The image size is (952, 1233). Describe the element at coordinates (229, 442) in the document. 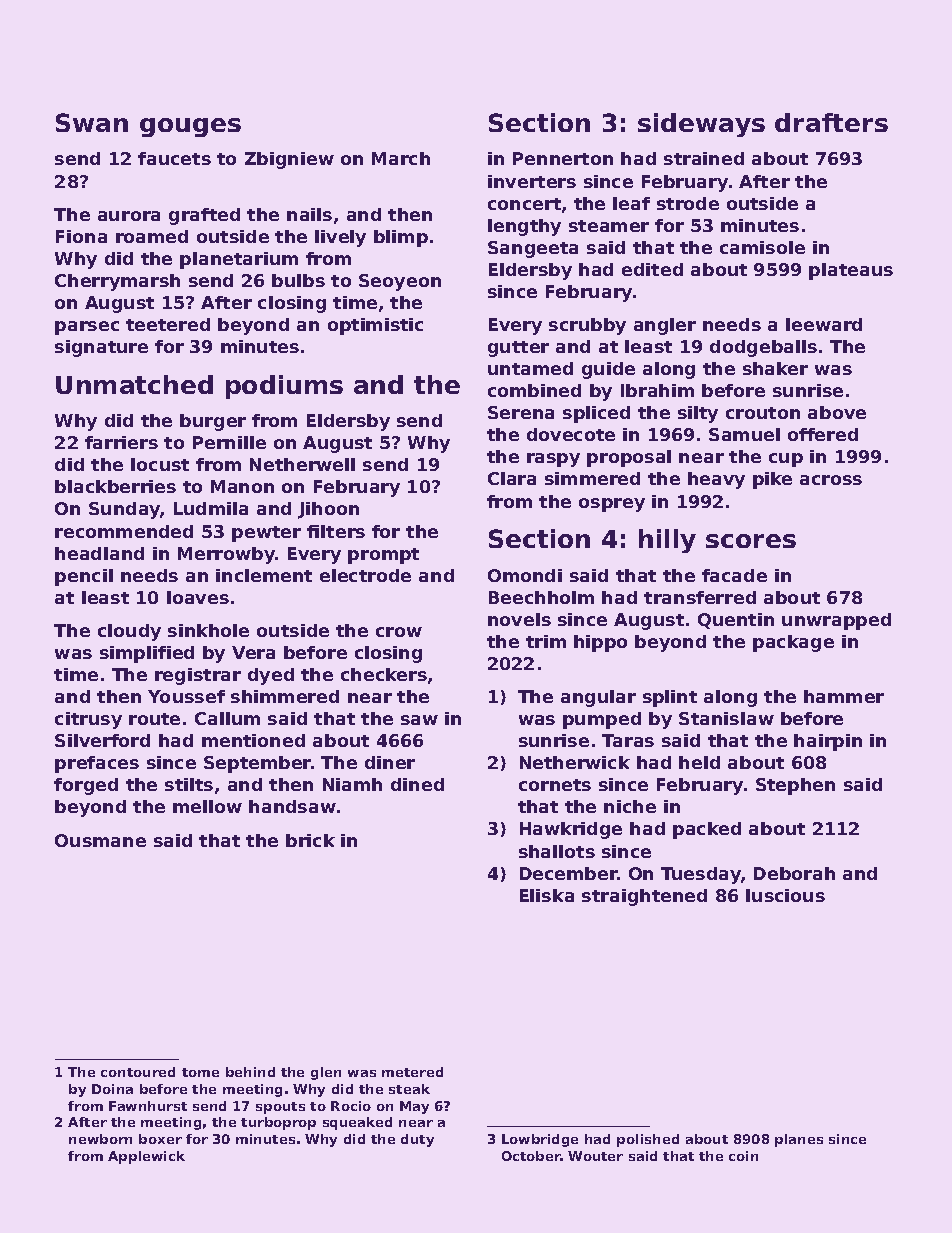

I see `Pernille` at that location.
